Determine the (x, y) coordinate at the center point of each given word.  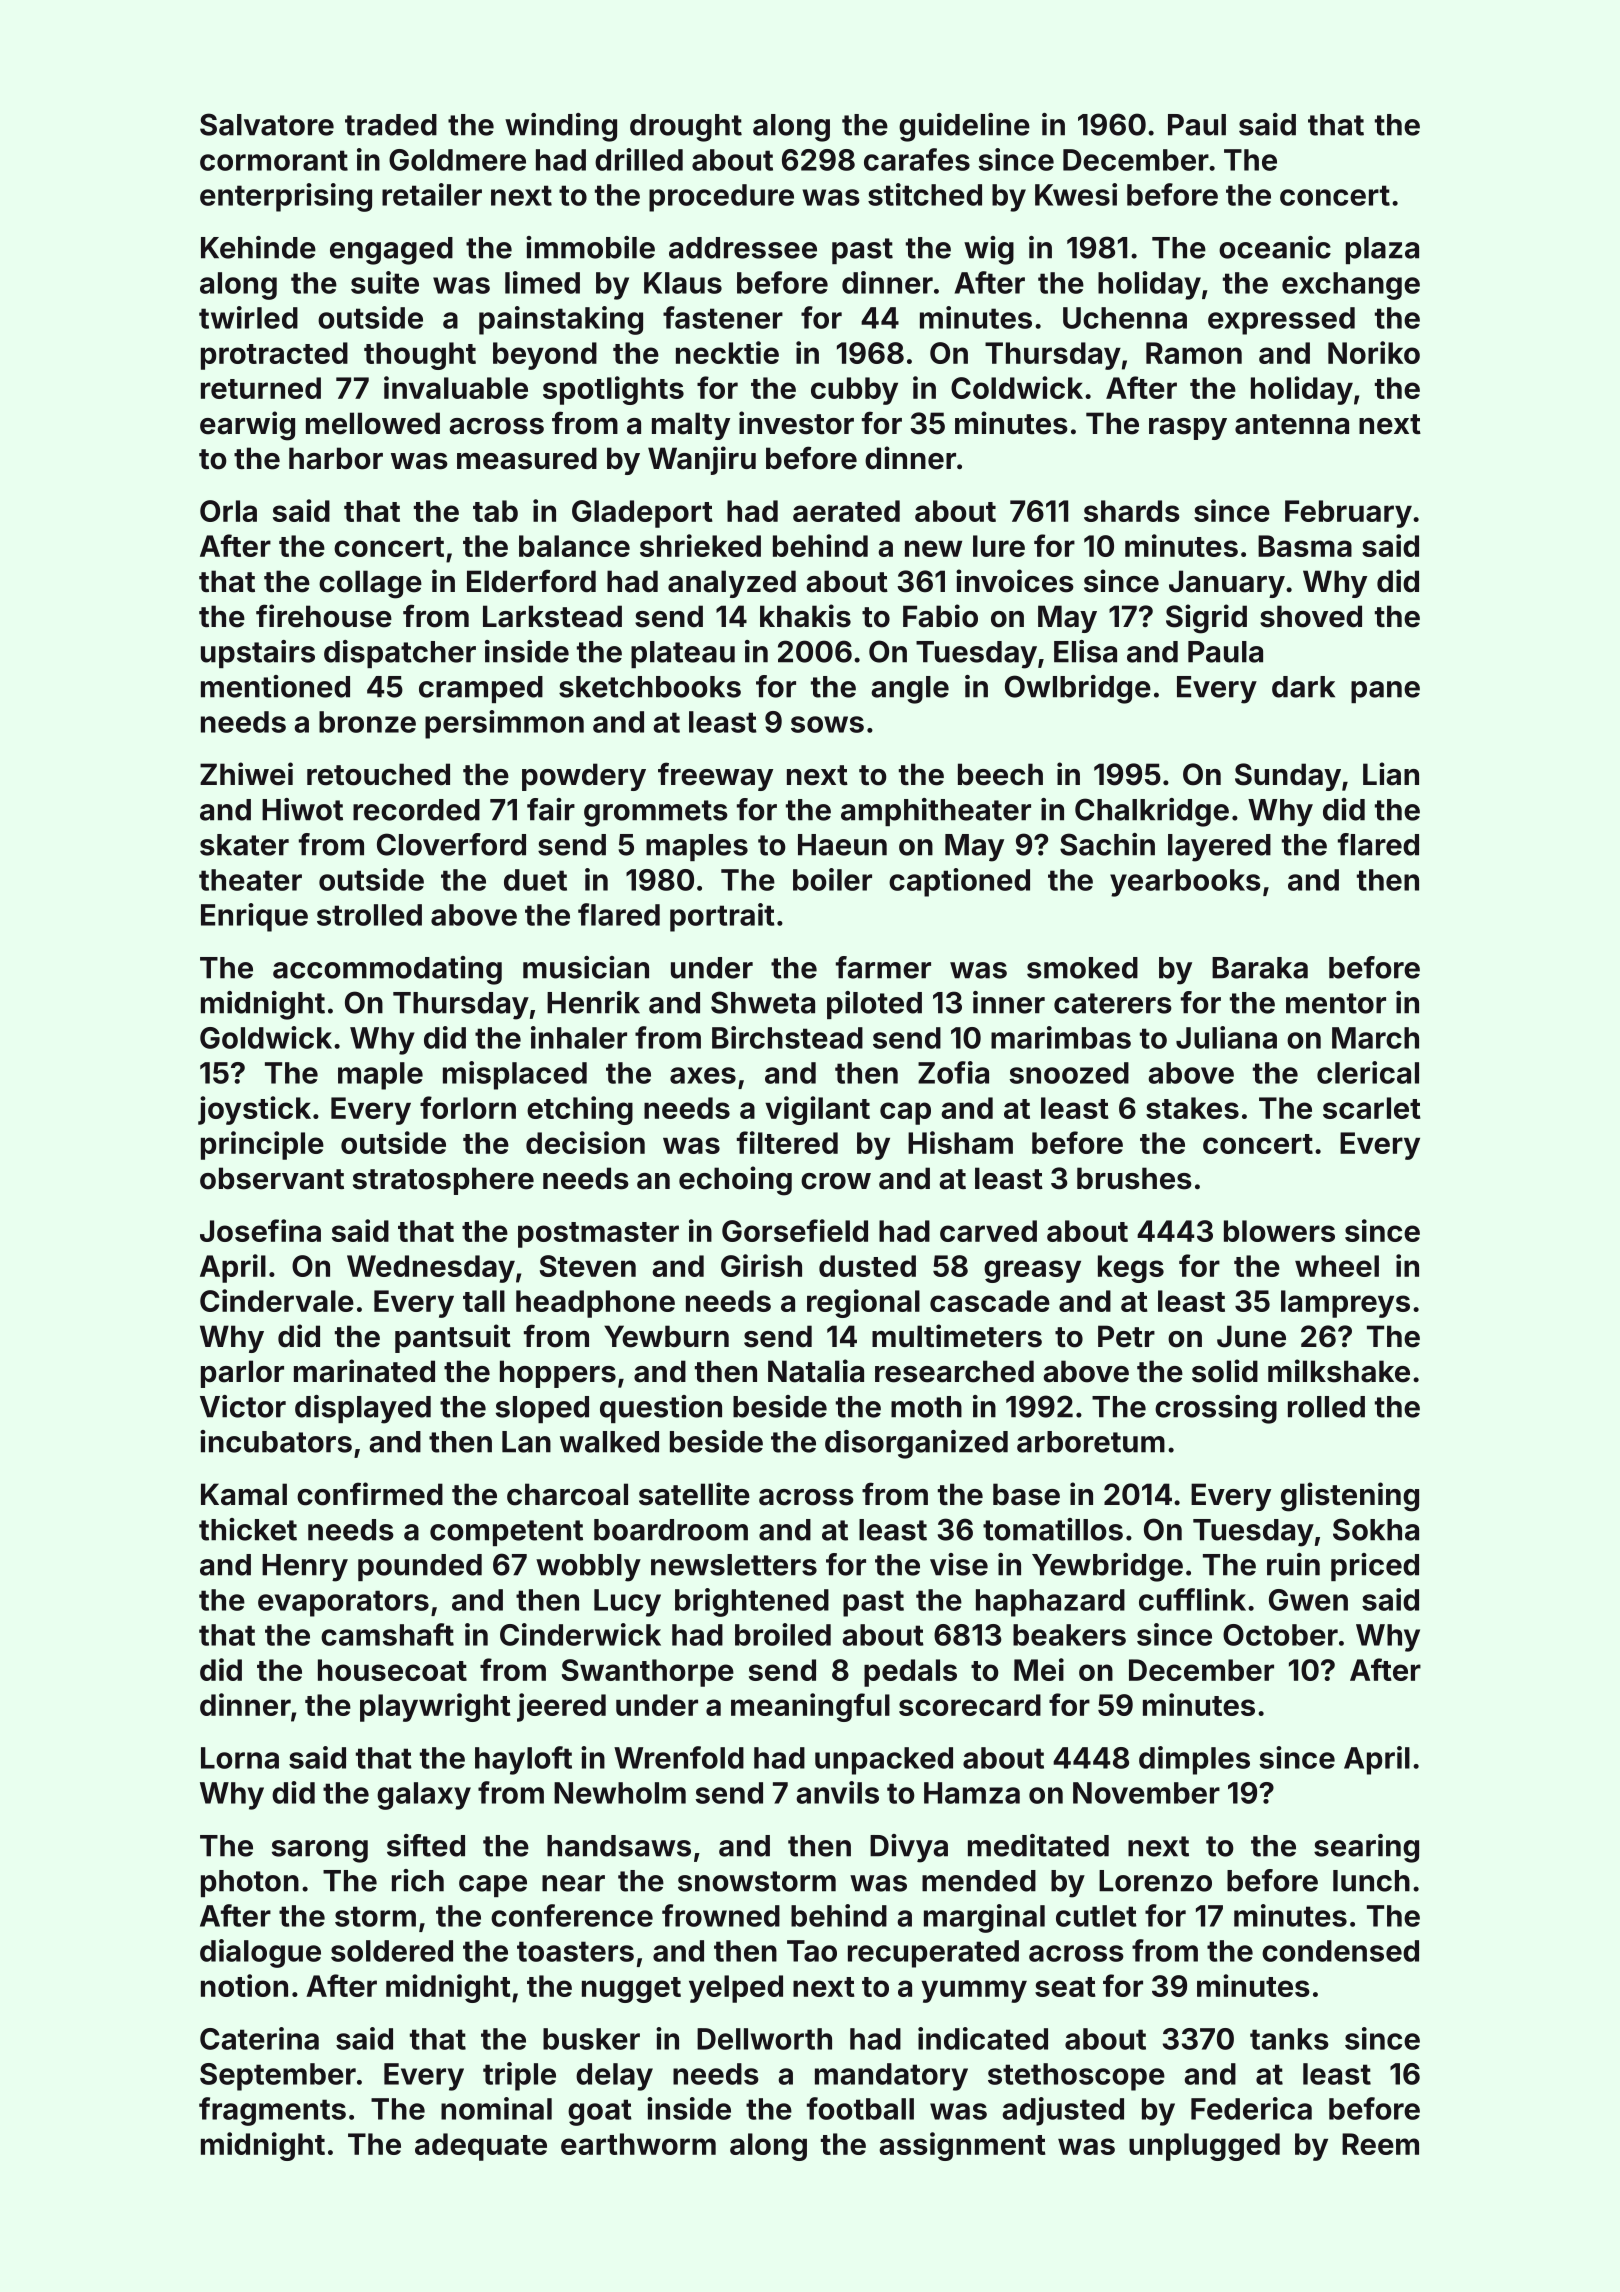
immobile (590, 247)
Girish (761, 1265)
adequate (481, 2147)
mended (979, 1881)
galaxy (424, 1796)
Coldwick (1017, 387)
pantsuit (453, 1338)
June (1251, 1336)
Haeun (842, 845)
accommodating (387, 970)
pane (1385, 692)
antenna (1292, 424)
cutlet (1096, 1916)
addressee (743, 248)
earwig (247, 426)
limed (542, 282)
